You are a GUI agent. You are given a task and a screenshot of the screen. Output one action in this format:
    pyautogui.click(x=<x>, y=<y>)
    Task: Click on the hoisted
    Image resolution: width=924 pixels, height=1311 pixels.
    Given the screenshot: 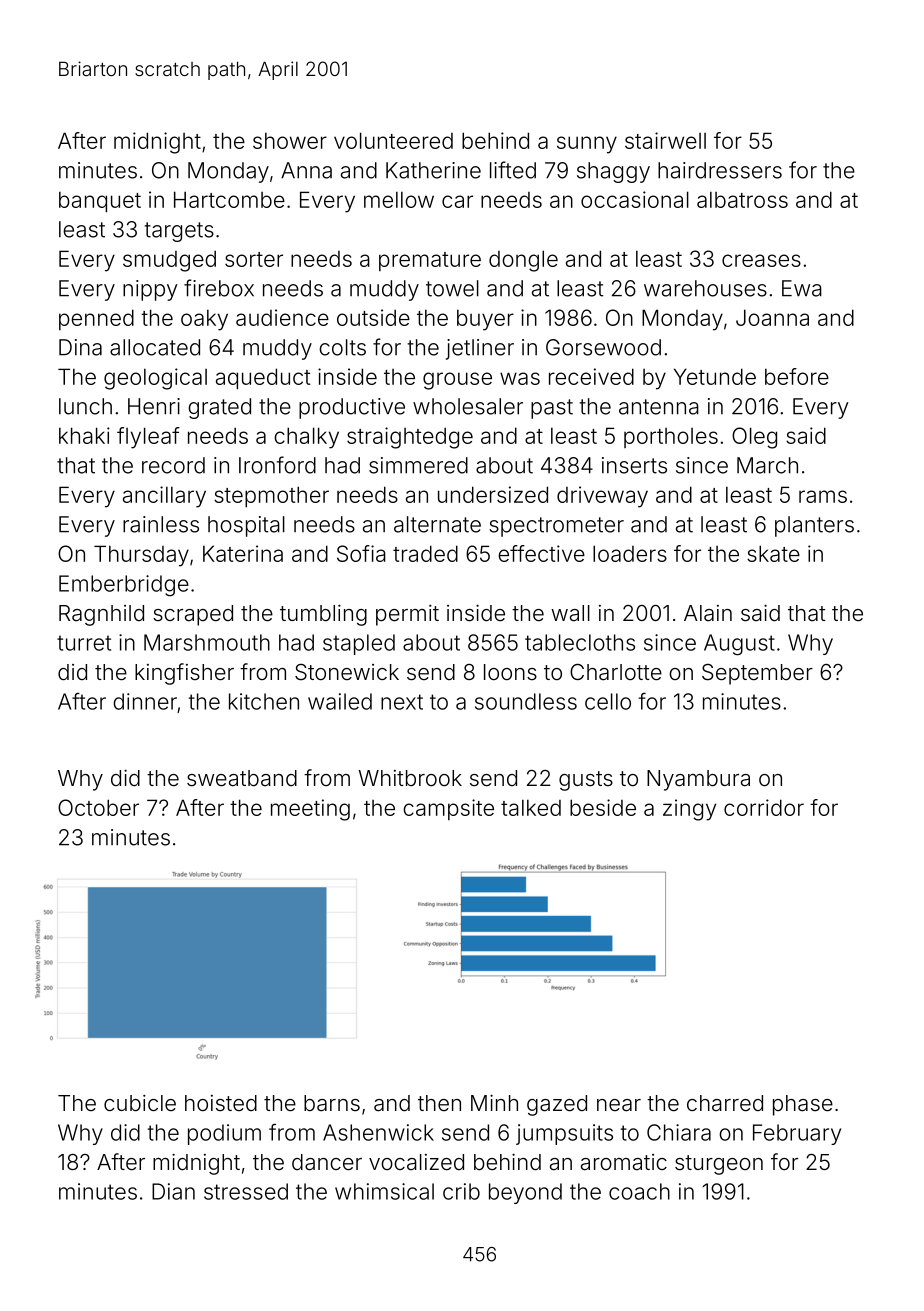 What is the action you would take?
    pyautogui.click(x=221, y=1103)
